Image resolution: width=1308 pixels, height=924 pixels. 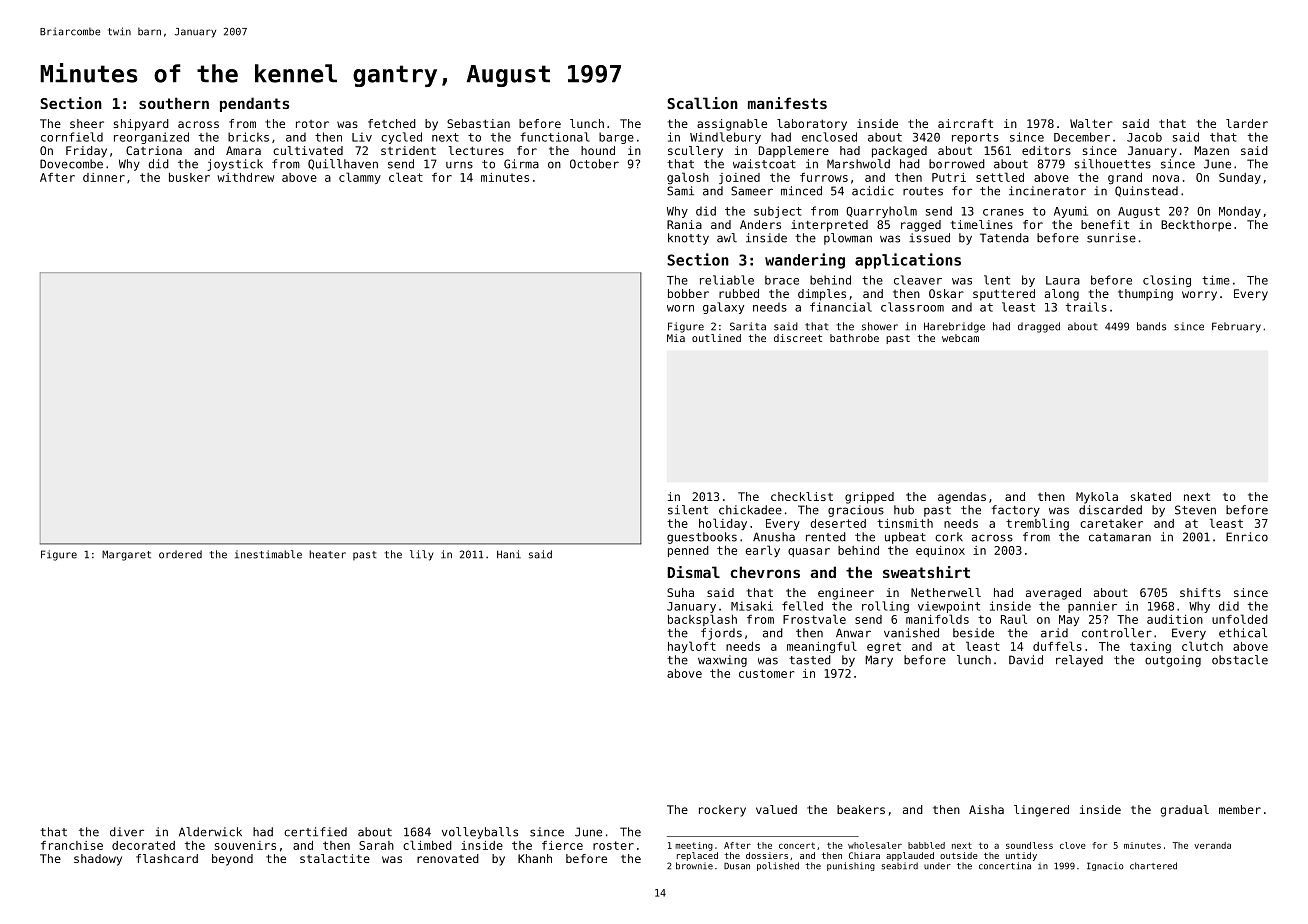 I want to click on felled, so click(x=802, y=606).
